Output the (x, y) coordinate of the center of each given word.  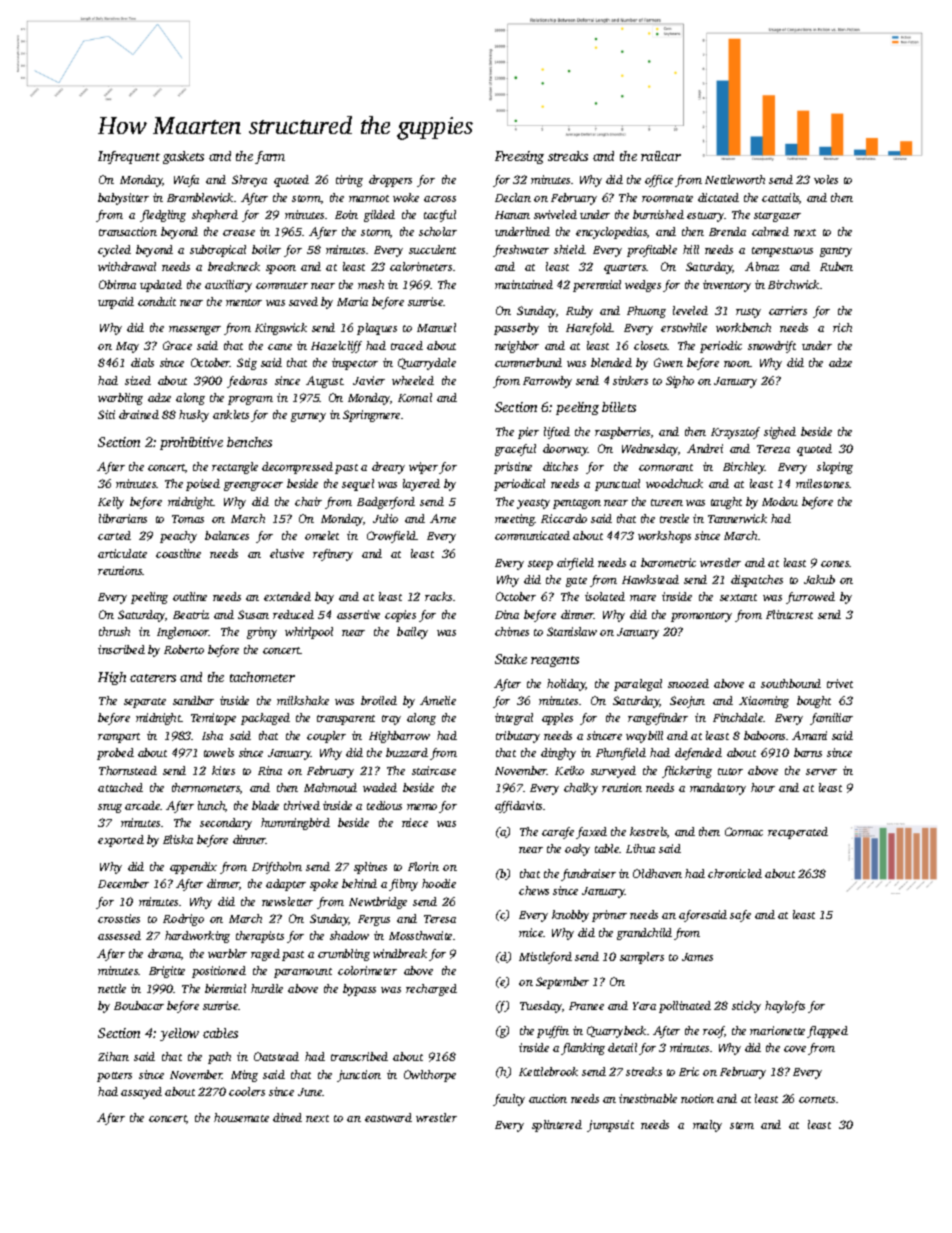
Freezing (519, 157)
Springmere (371, 416)
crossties (119, 918)
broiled (379, 700)
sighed (780, 433)
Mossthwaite (420, 935)
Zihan (113, 1056)
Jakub (819, 579)
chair (308, 501)
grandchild (644, 934)
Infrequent (129, 157)
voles (826, 179)
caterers (153, 678)
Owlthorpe (430, 1076)
